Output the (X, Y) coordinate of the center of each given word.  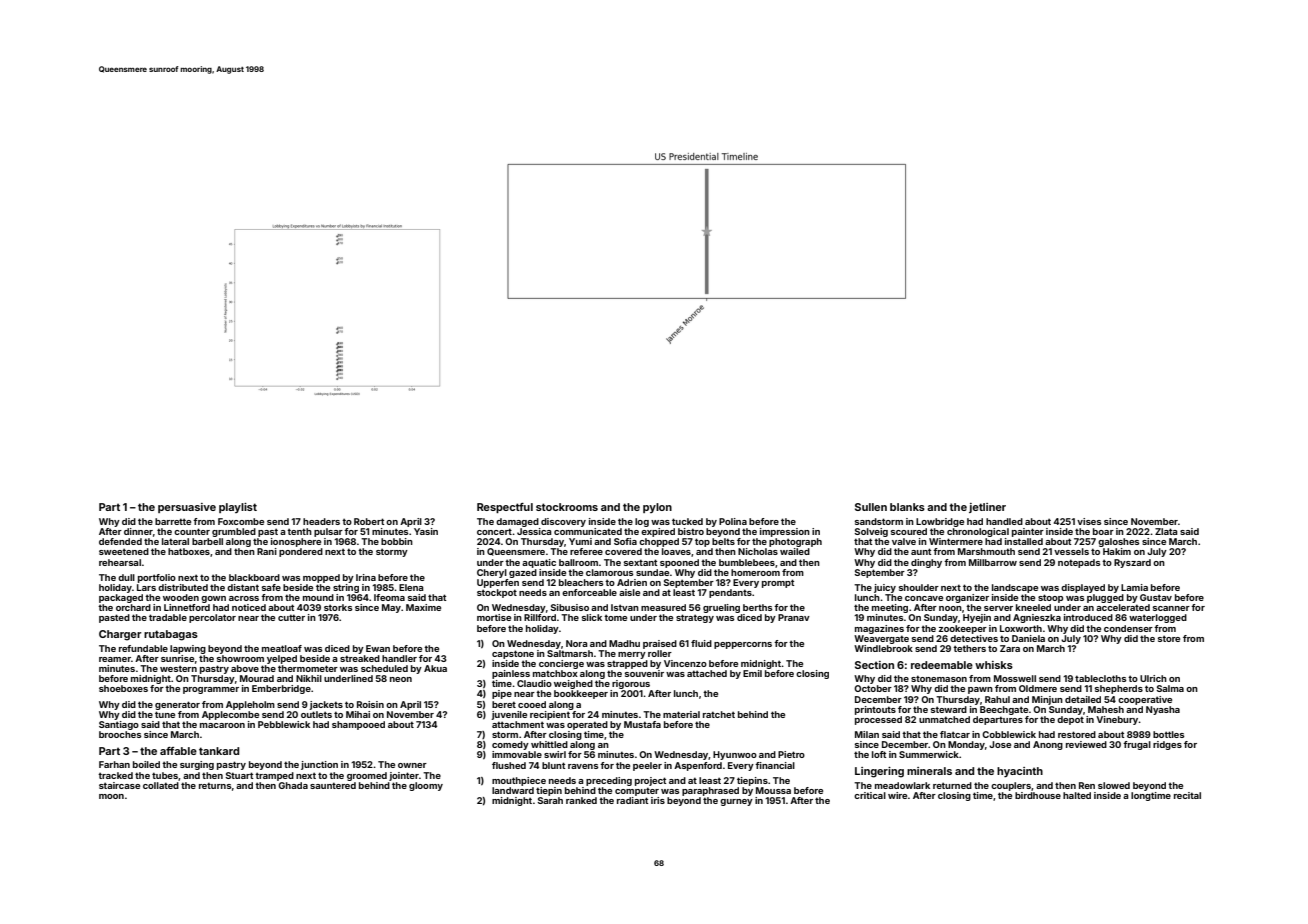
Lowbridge (940, 522)
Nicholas (758, 551)
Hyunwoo (735, 755)
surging (197, 765)
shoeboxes (123, 688)
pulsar (328, 532)
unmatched (944, 719)
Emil (752, 673)
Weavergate (881, 639)
